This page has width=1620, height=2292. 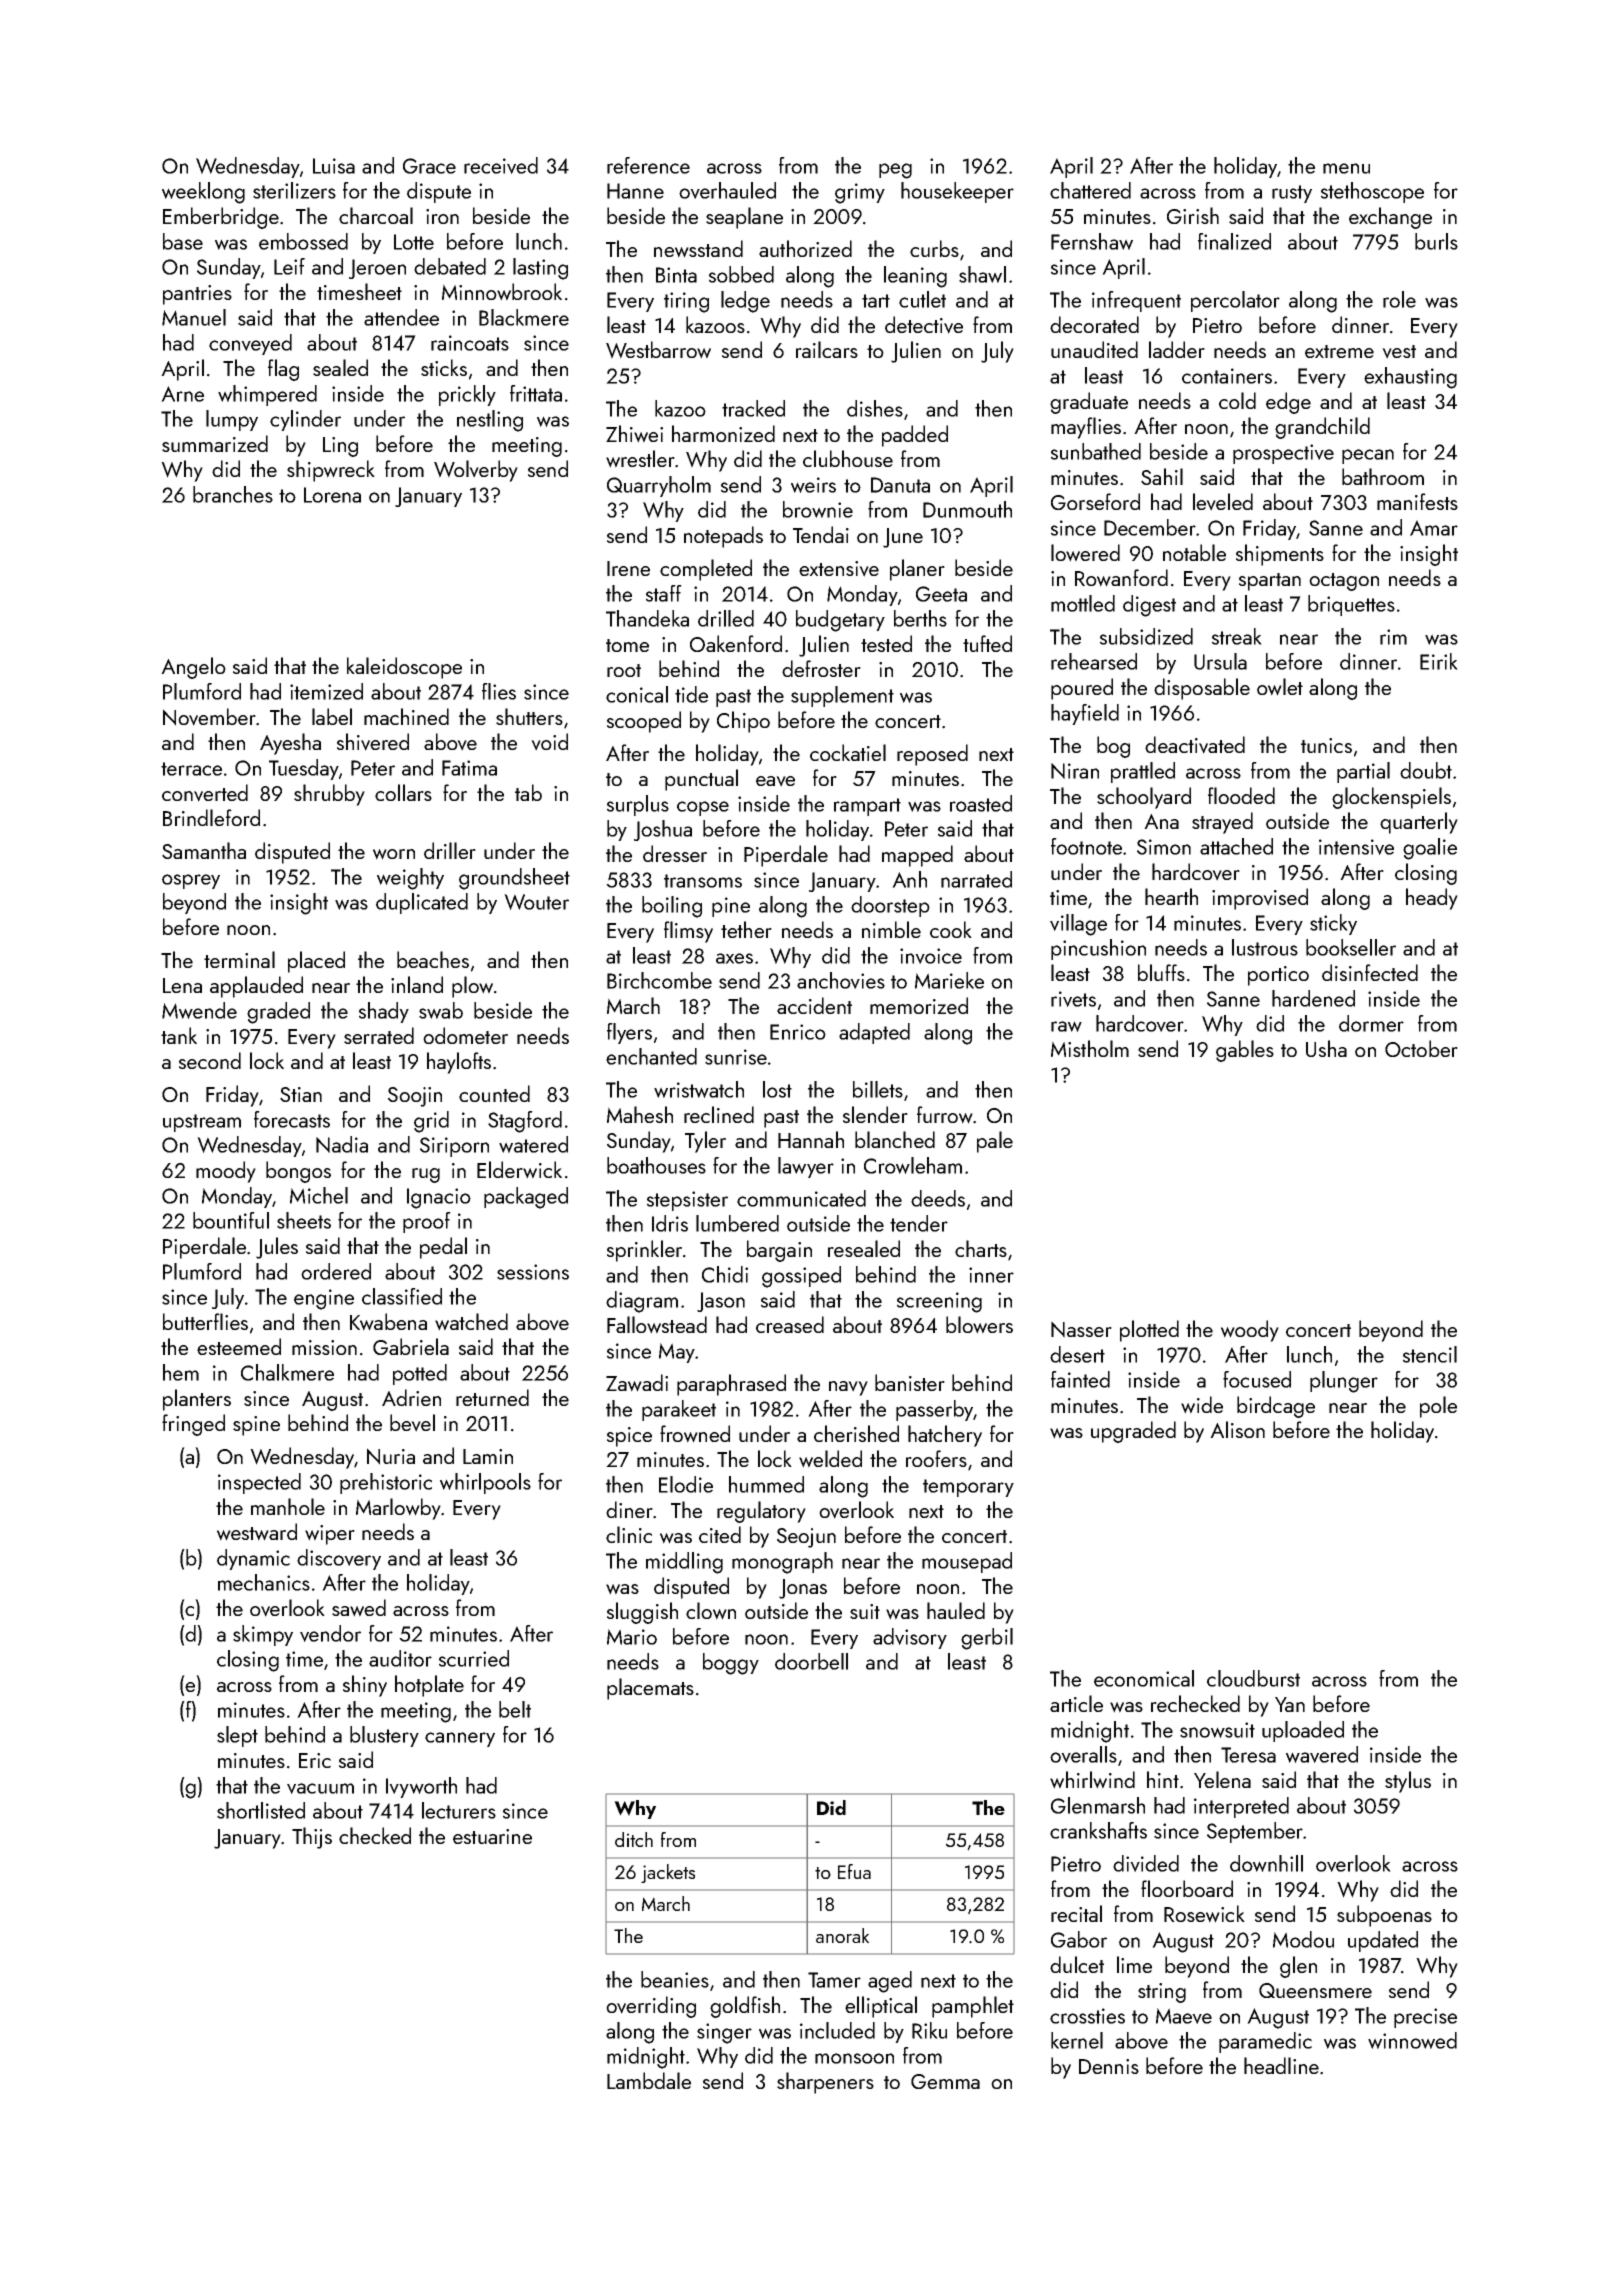 I want to click on paraphrased, so click(x=731, y=1385).
